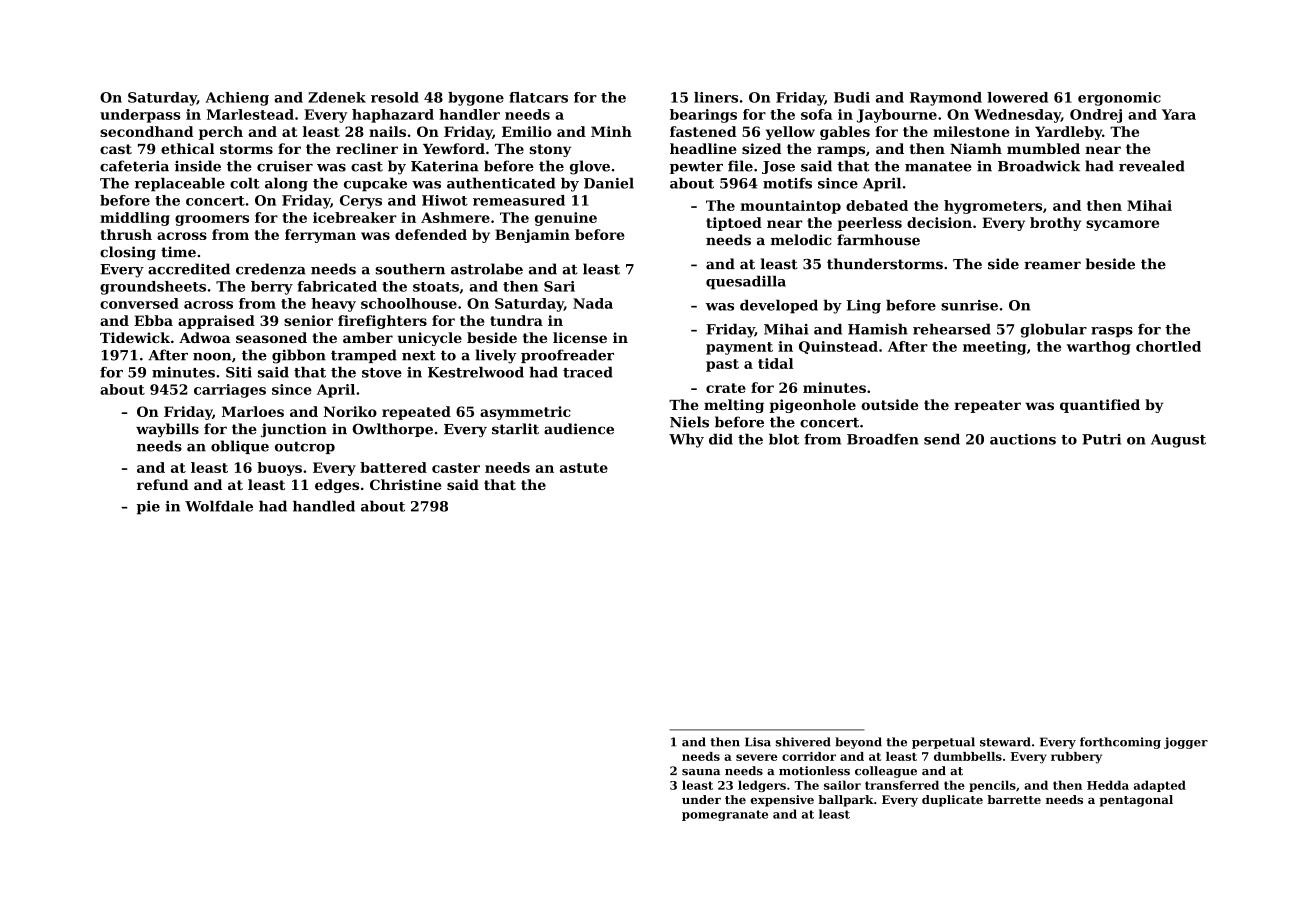 This screenshot has width=1308, height=924. I want to click on Zdenek, so click(337, 97).
